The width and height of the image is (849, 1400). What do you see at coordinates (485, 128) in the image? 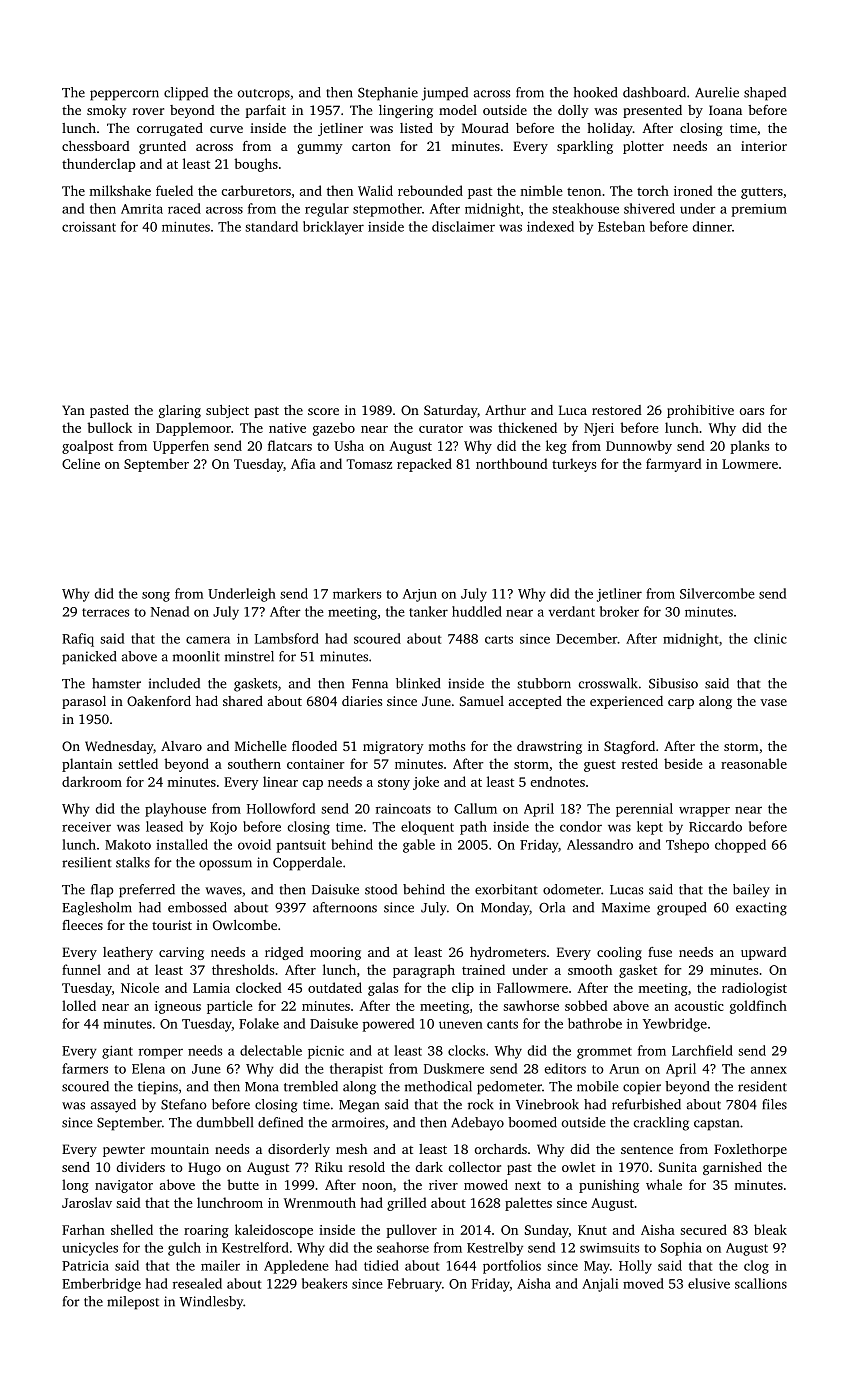
I see `Mourad` at bounding box center [485, 128].
